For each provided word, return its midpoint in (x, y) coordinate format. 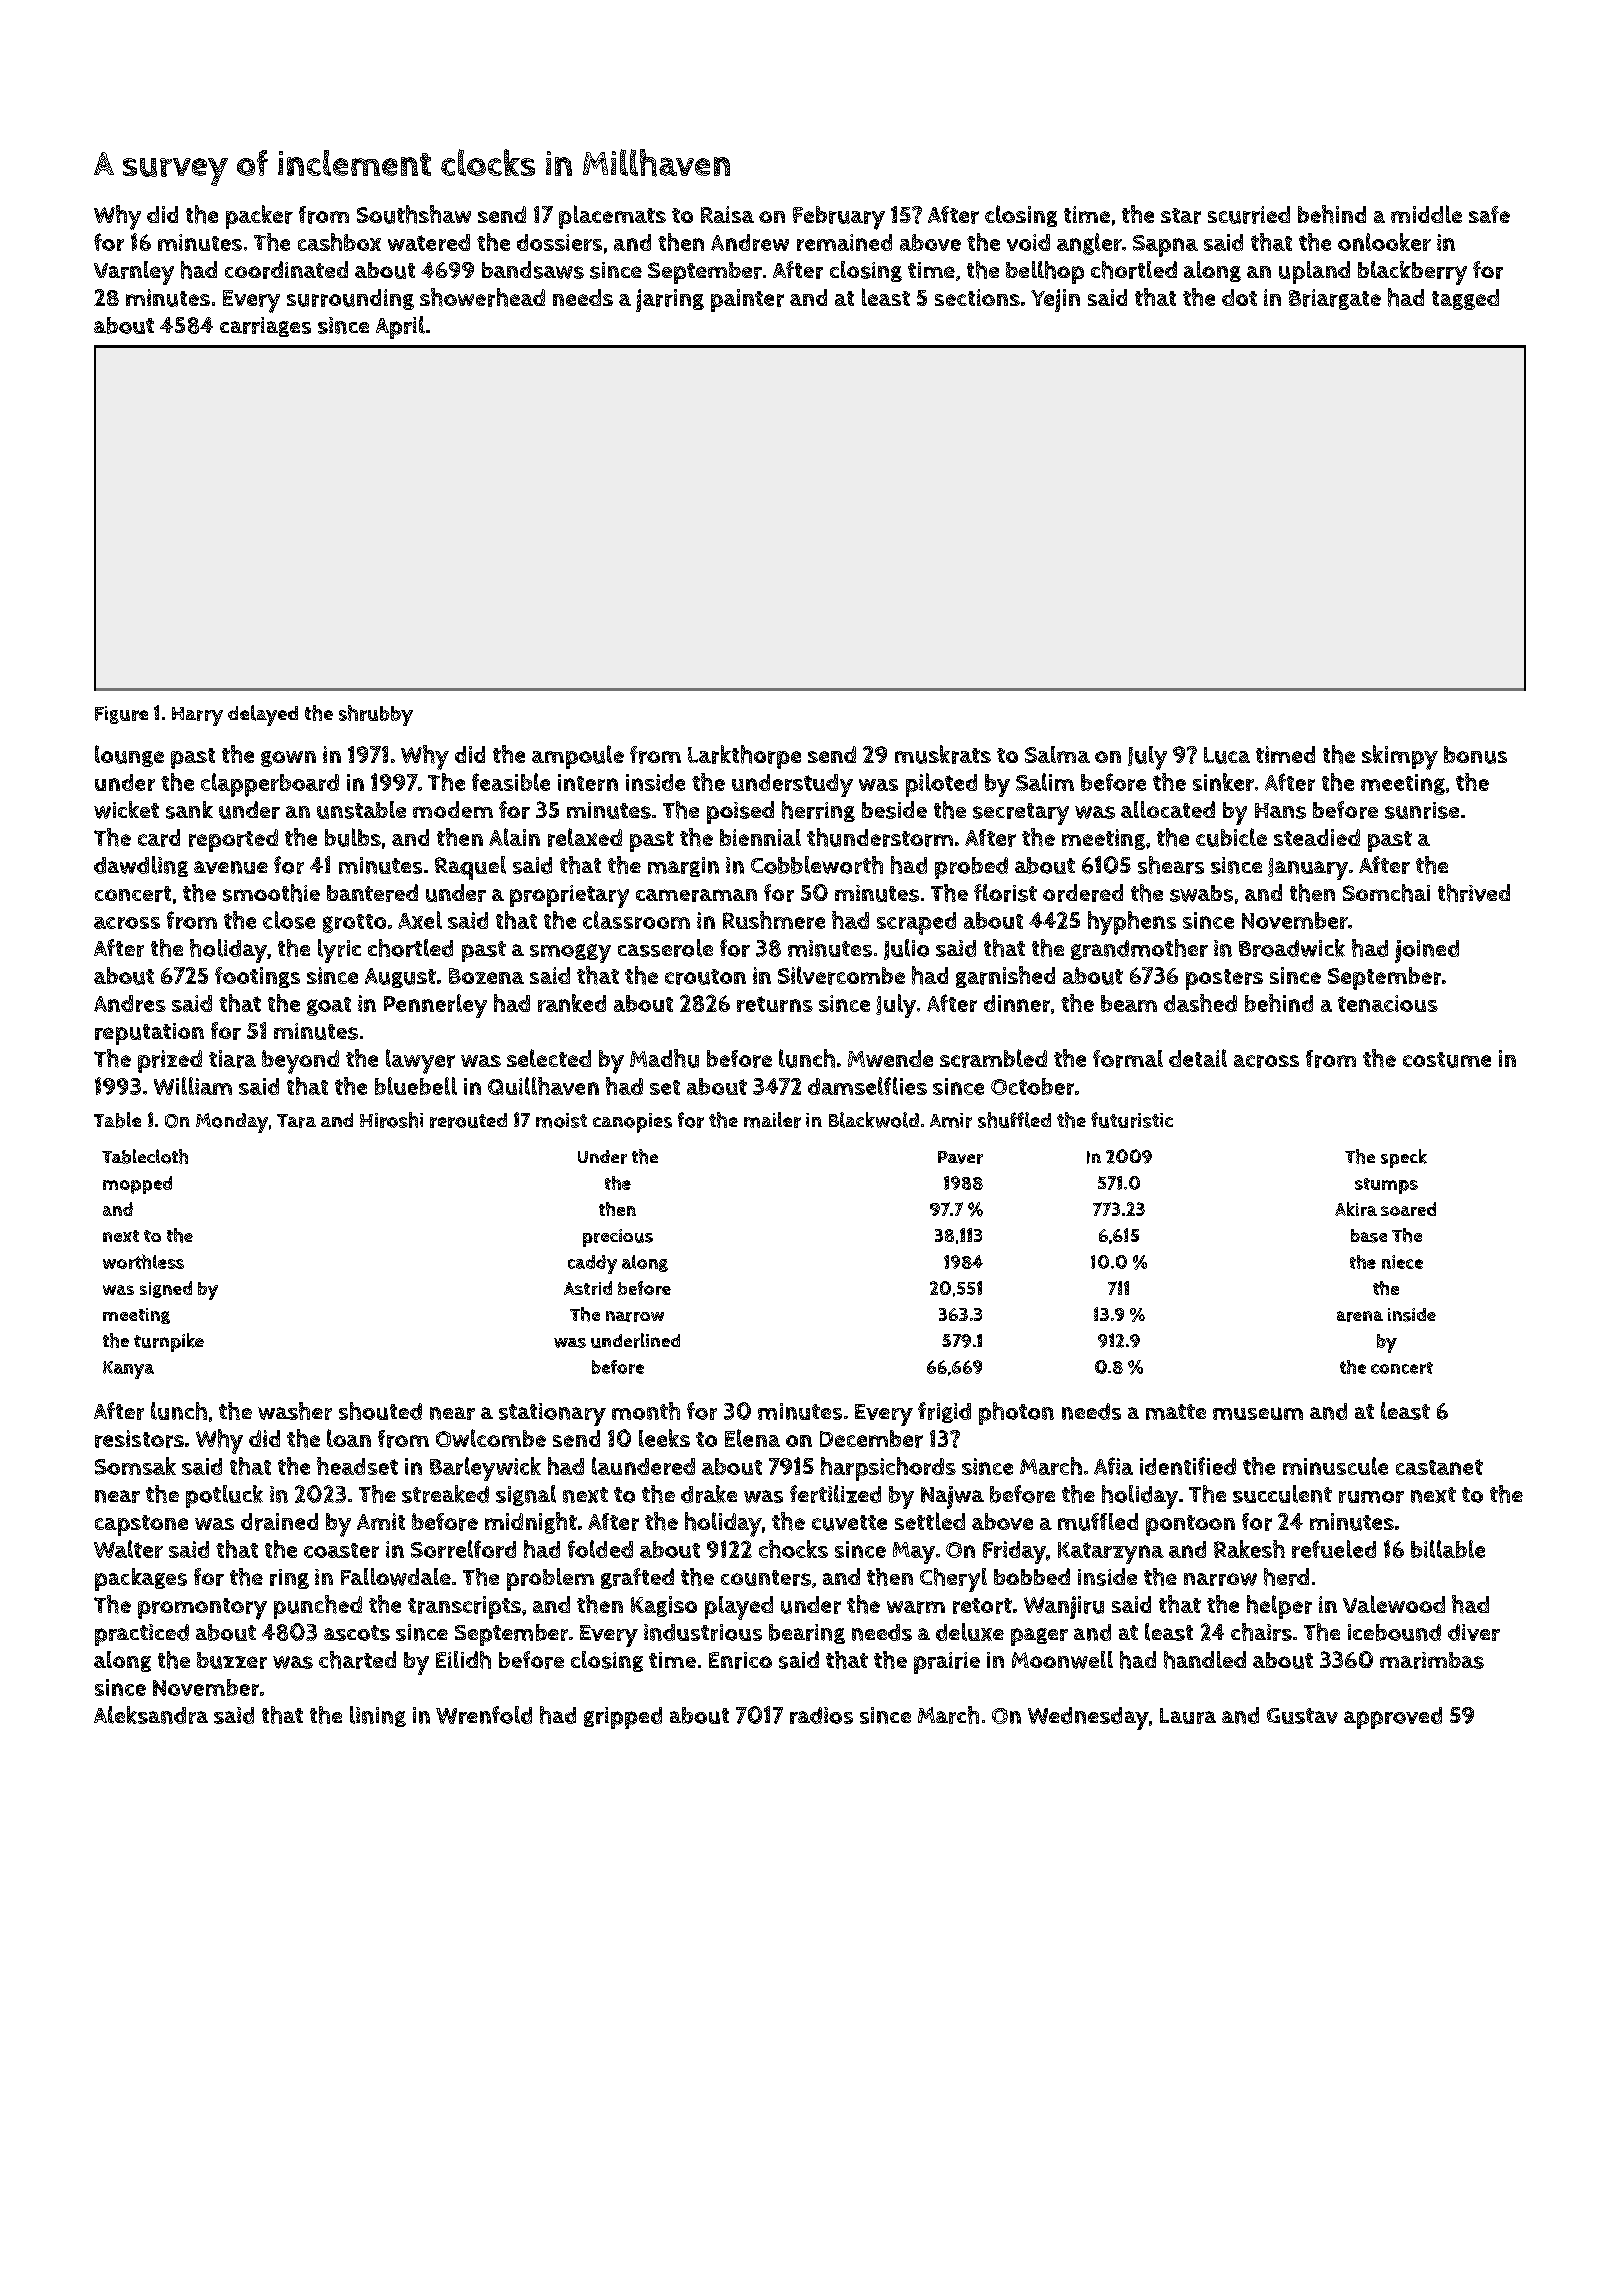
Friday (1014, 1552)
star (1181, 216)
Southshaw (414, 214)
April (400, 327)
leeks (664, 1438)
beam (1129, 1003)
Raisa (727, 214)
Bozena (486, 976)
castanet (1439, 1467)
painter (747, 300)
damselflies (867, 1086)
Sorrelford (463, 1549)
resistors (139, 1439)
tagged (1465, 299)
